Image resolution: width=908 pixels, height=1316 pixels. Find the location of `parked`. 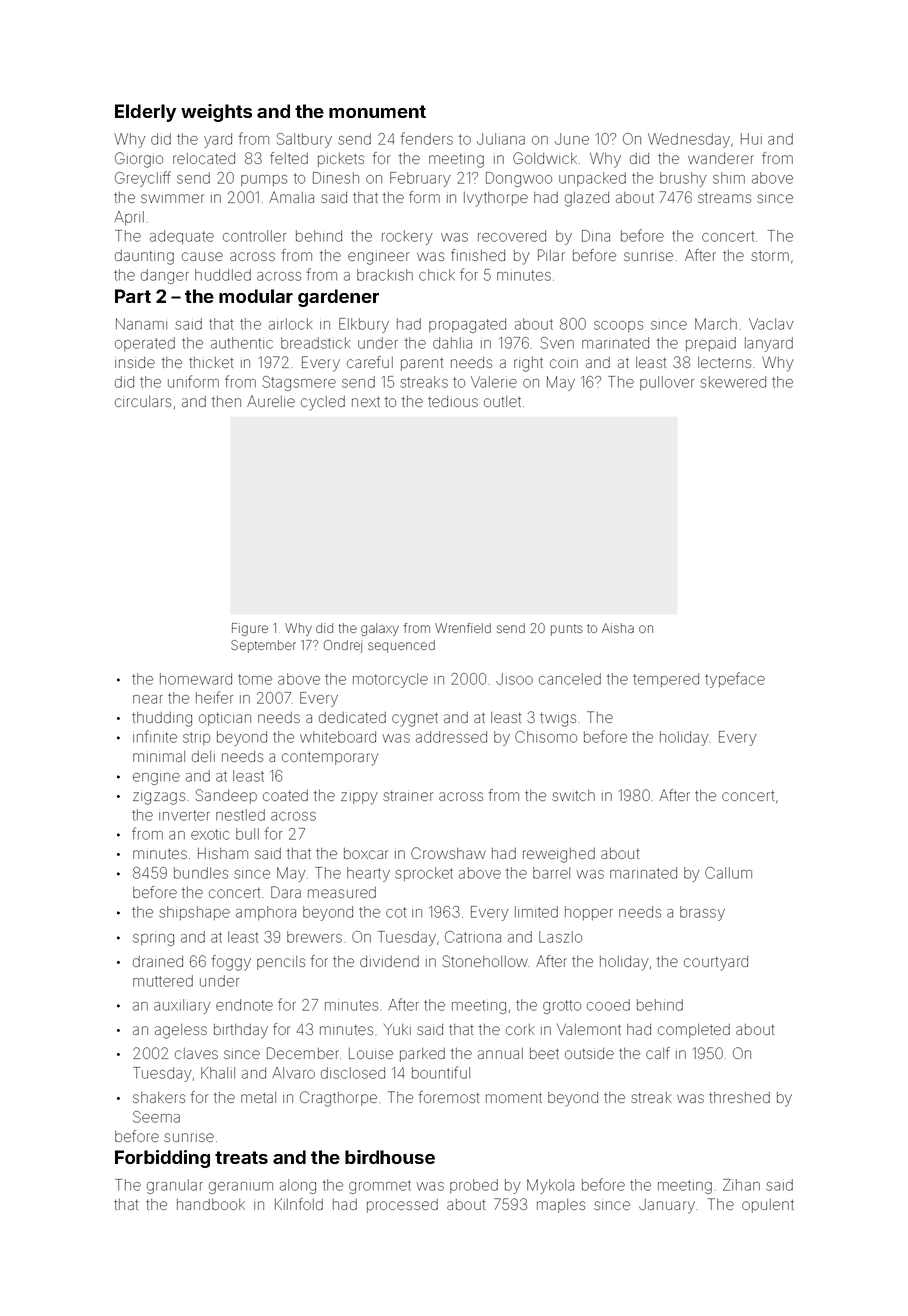

parked is located at coordinates (422, 1055).
